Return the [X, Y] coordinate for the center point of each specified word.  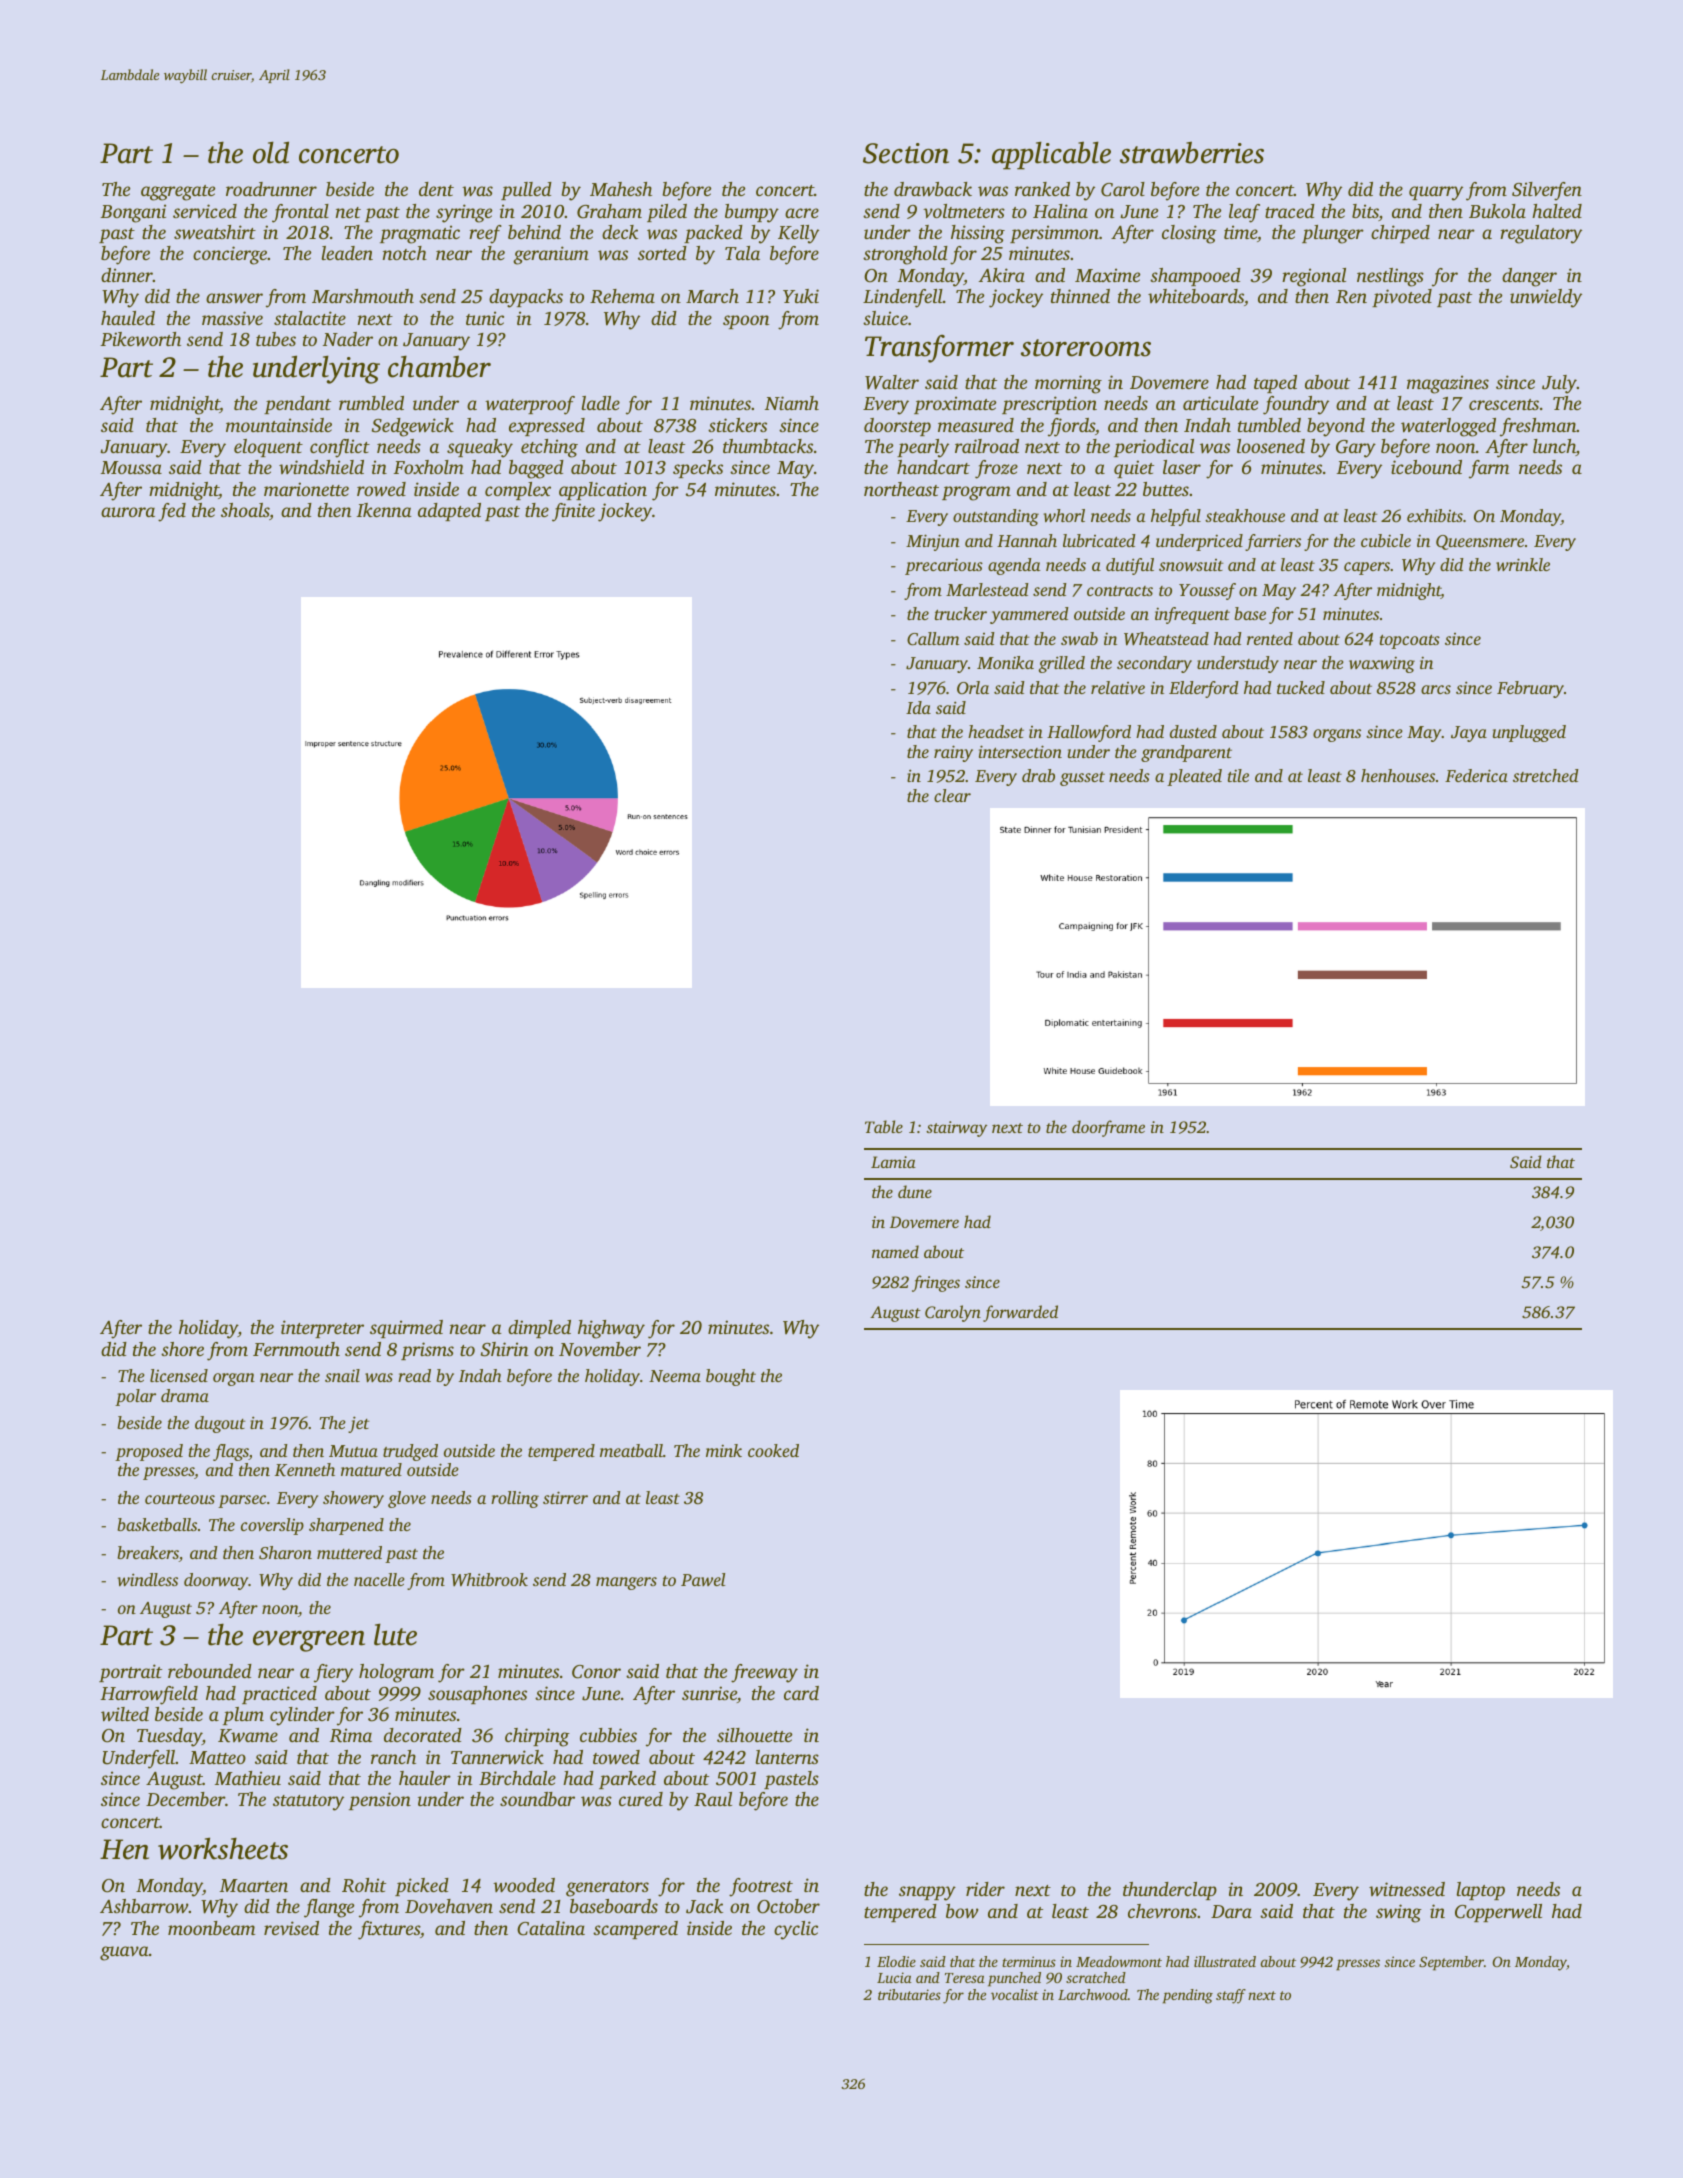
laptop [1481, 1891]
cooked [773, 1450]
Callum [933, 639]
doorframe [1108, 1128]
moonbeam [211, 1928]
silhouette [754, 1735]
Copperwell [1498, 1913]
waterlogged [1448, 427]
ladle [601, 403]
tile [1238, 775]
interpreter [322, 1329]
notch [405, 253]
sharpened [346, 1526]
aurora [128, 512]
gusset [1082, 779]
